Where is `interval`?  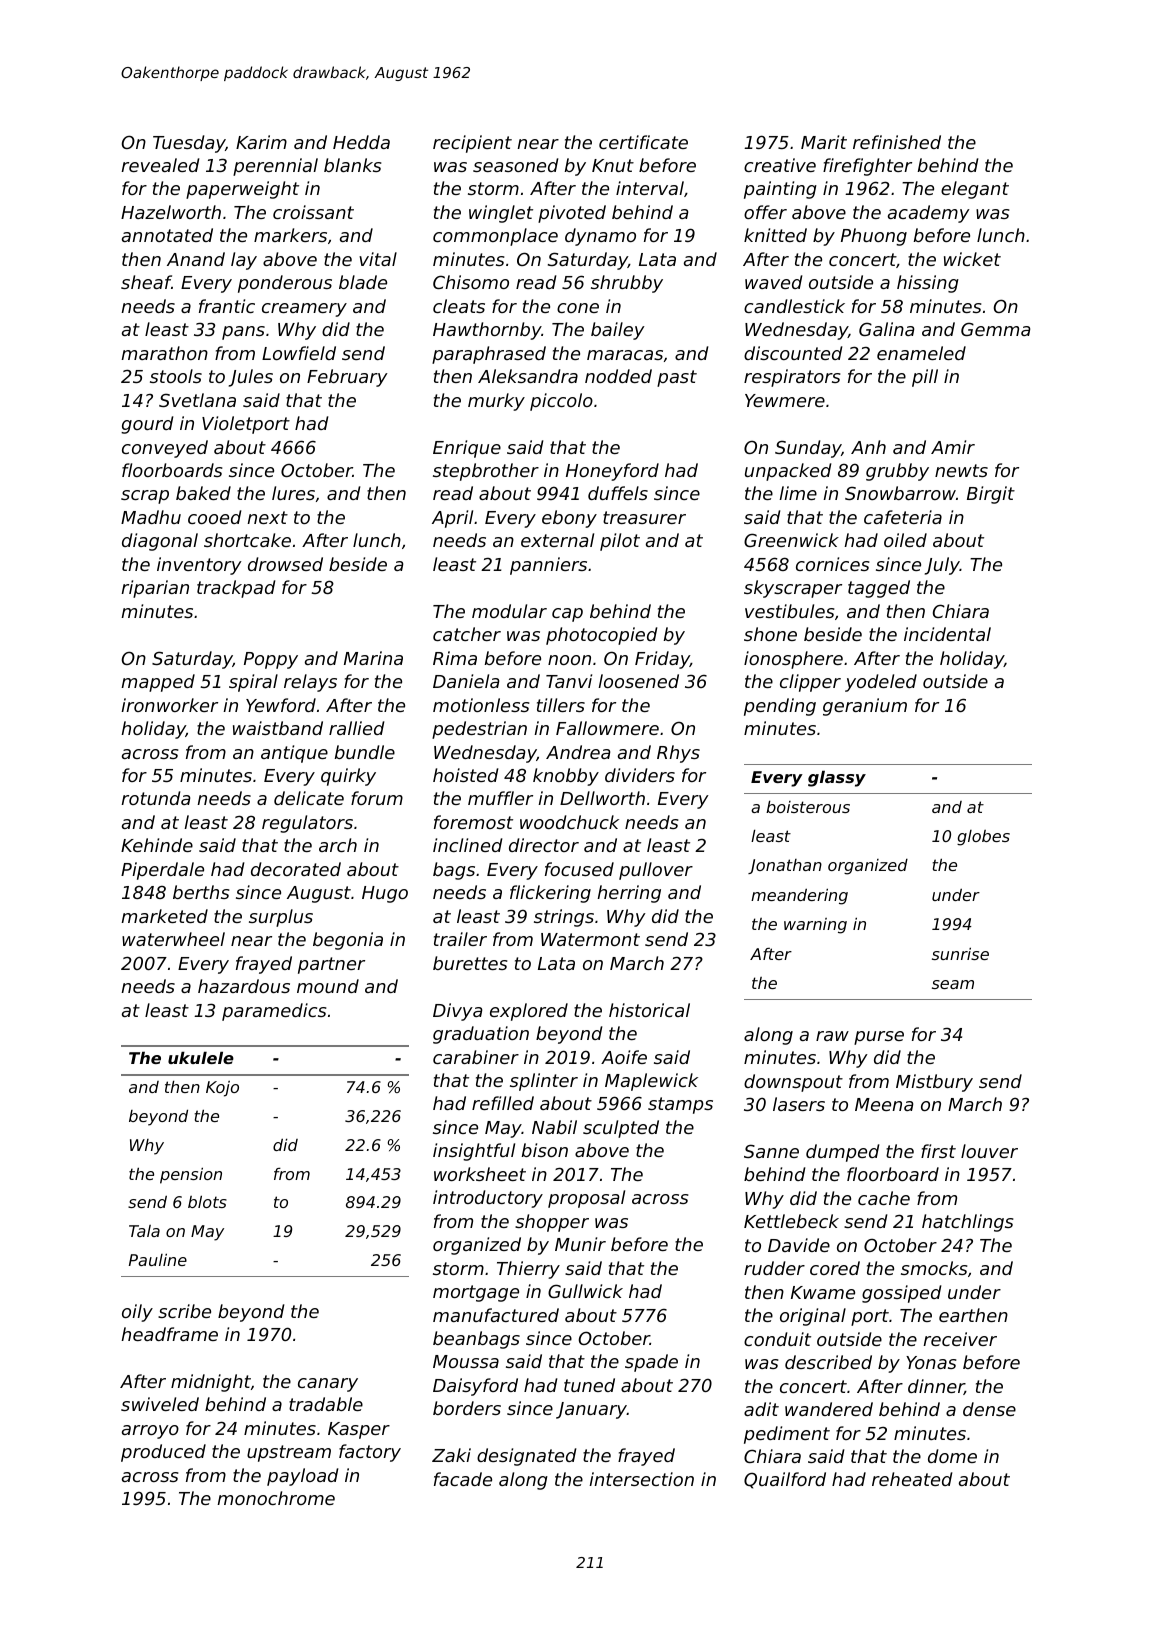
interval is located at coordinates (650, 188).
